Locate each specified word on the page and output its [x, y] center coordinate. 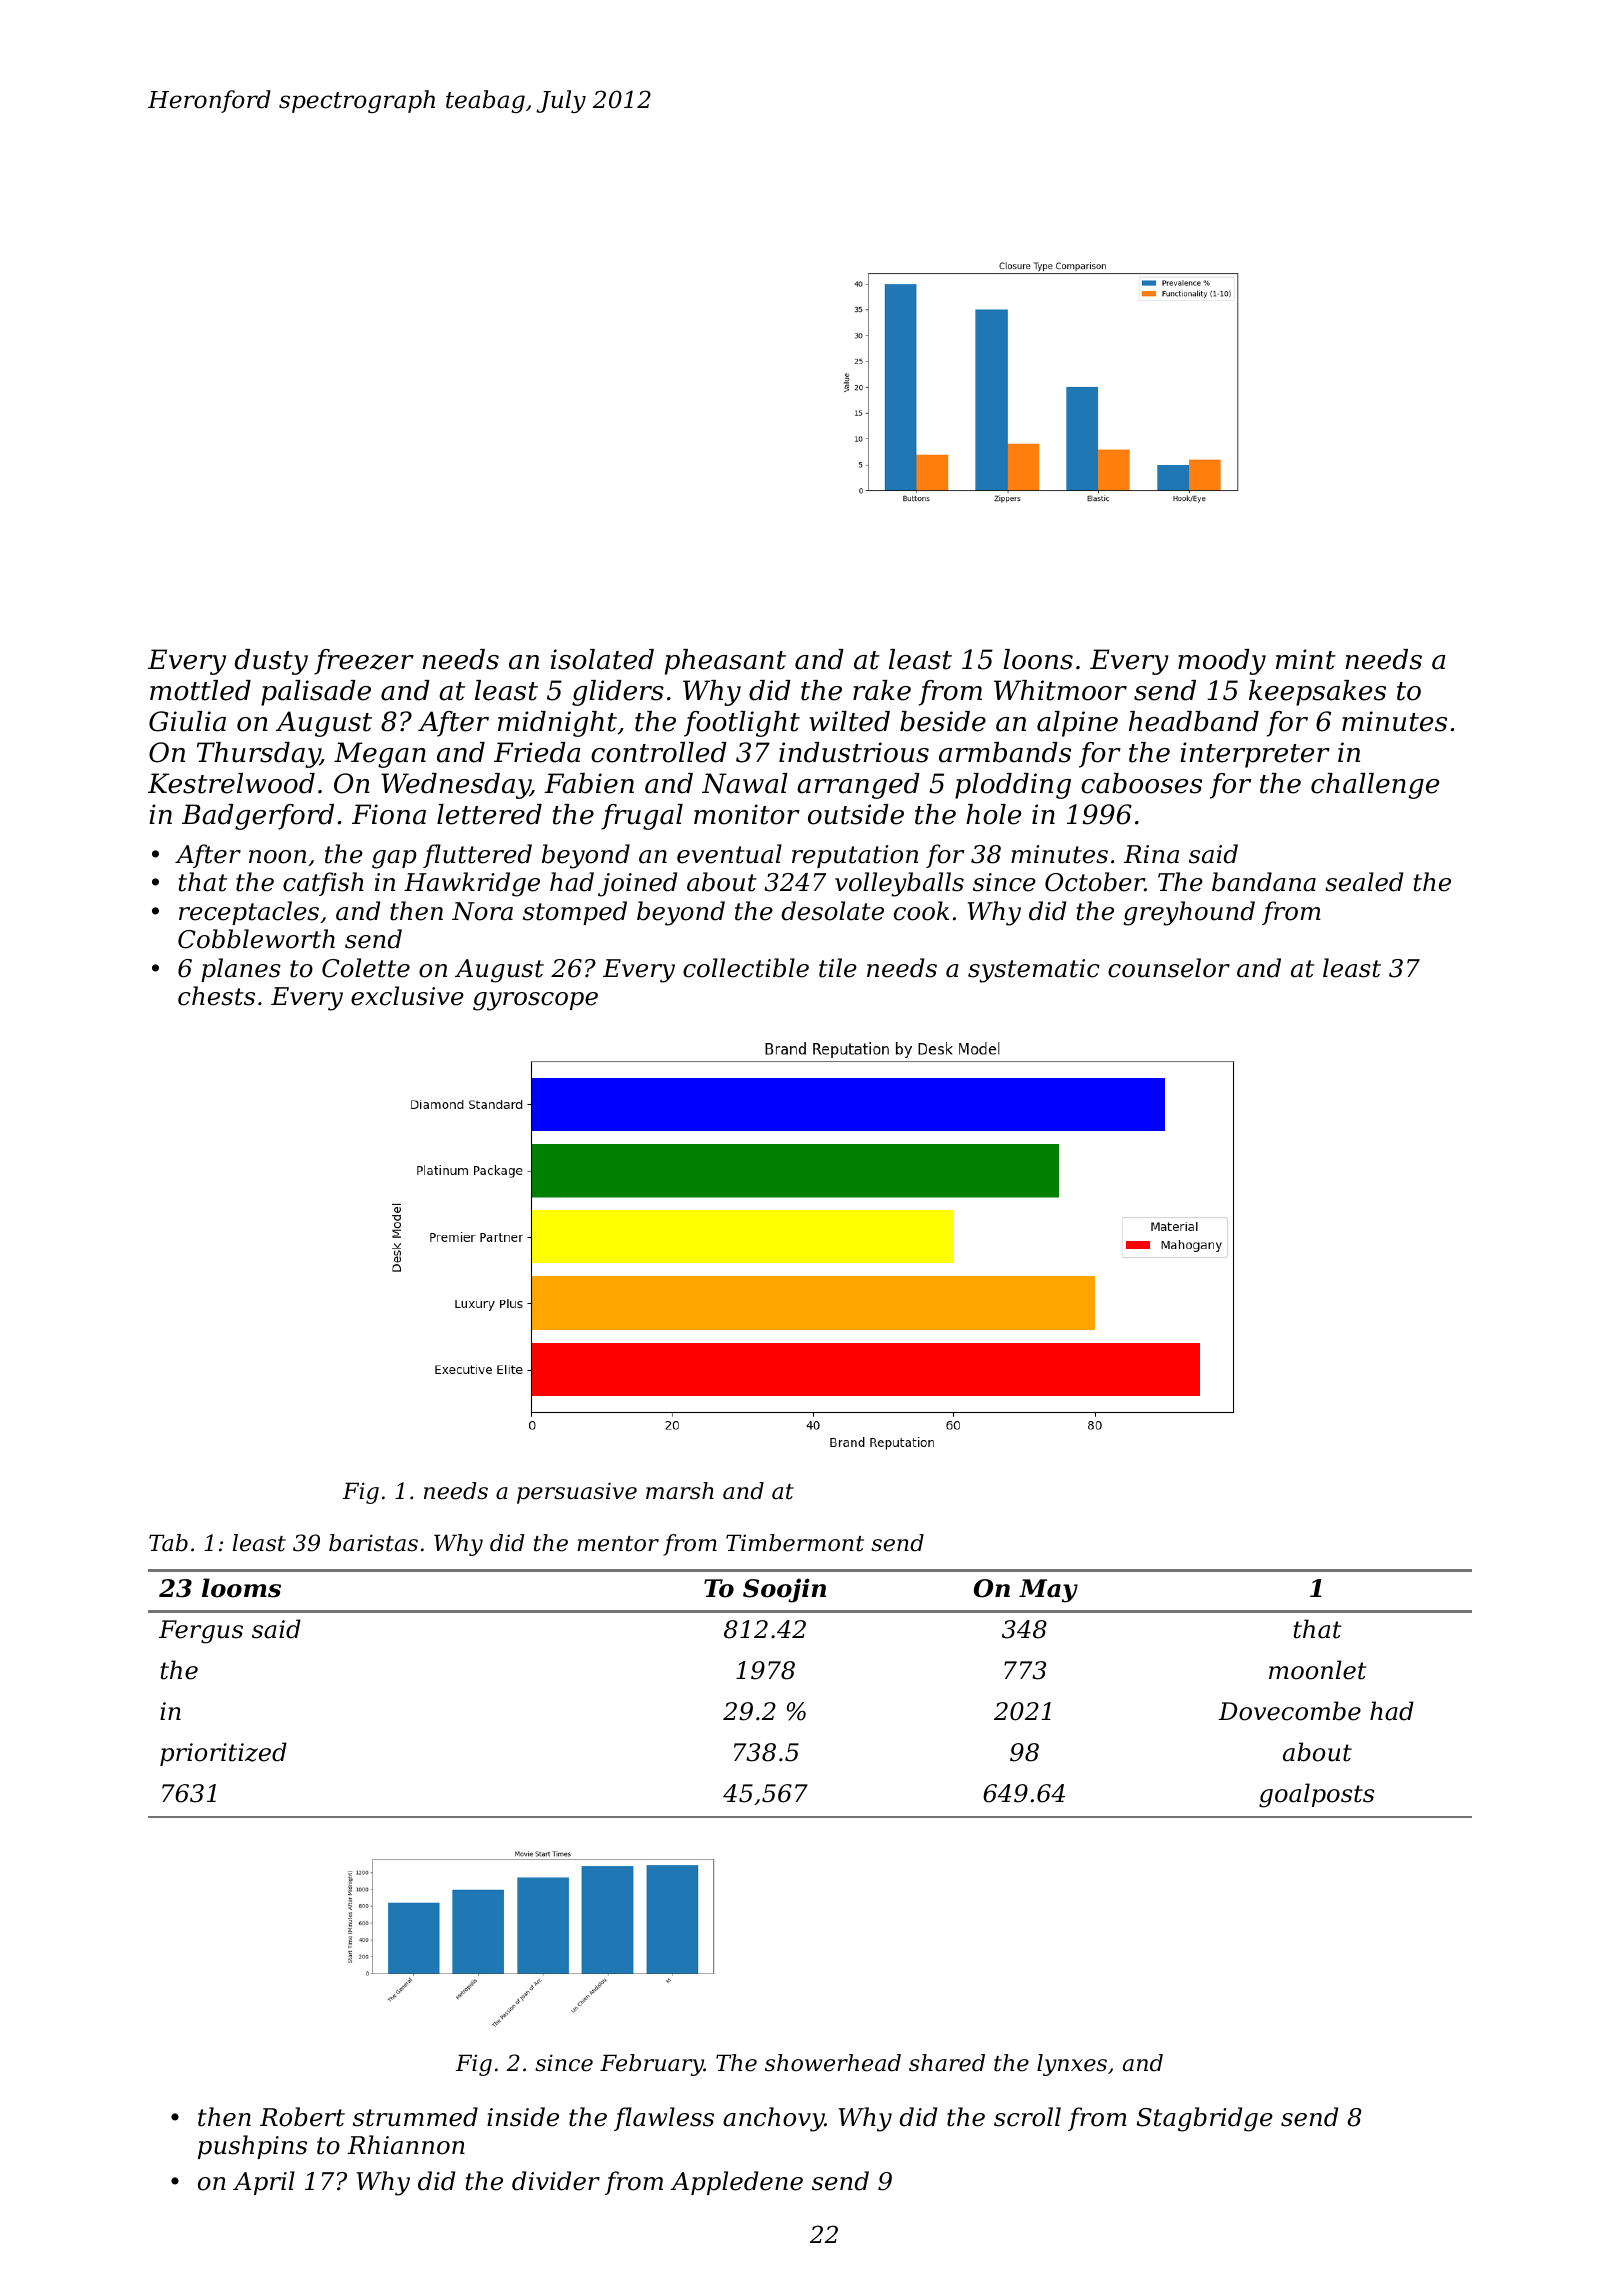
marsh [680, 1491]
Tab [168, 1543]
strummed [415, 2117]
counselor [1169, 968]
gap [394, 859]
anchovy [774, 2119]
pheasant [725, 662]
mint [1306, 659]
